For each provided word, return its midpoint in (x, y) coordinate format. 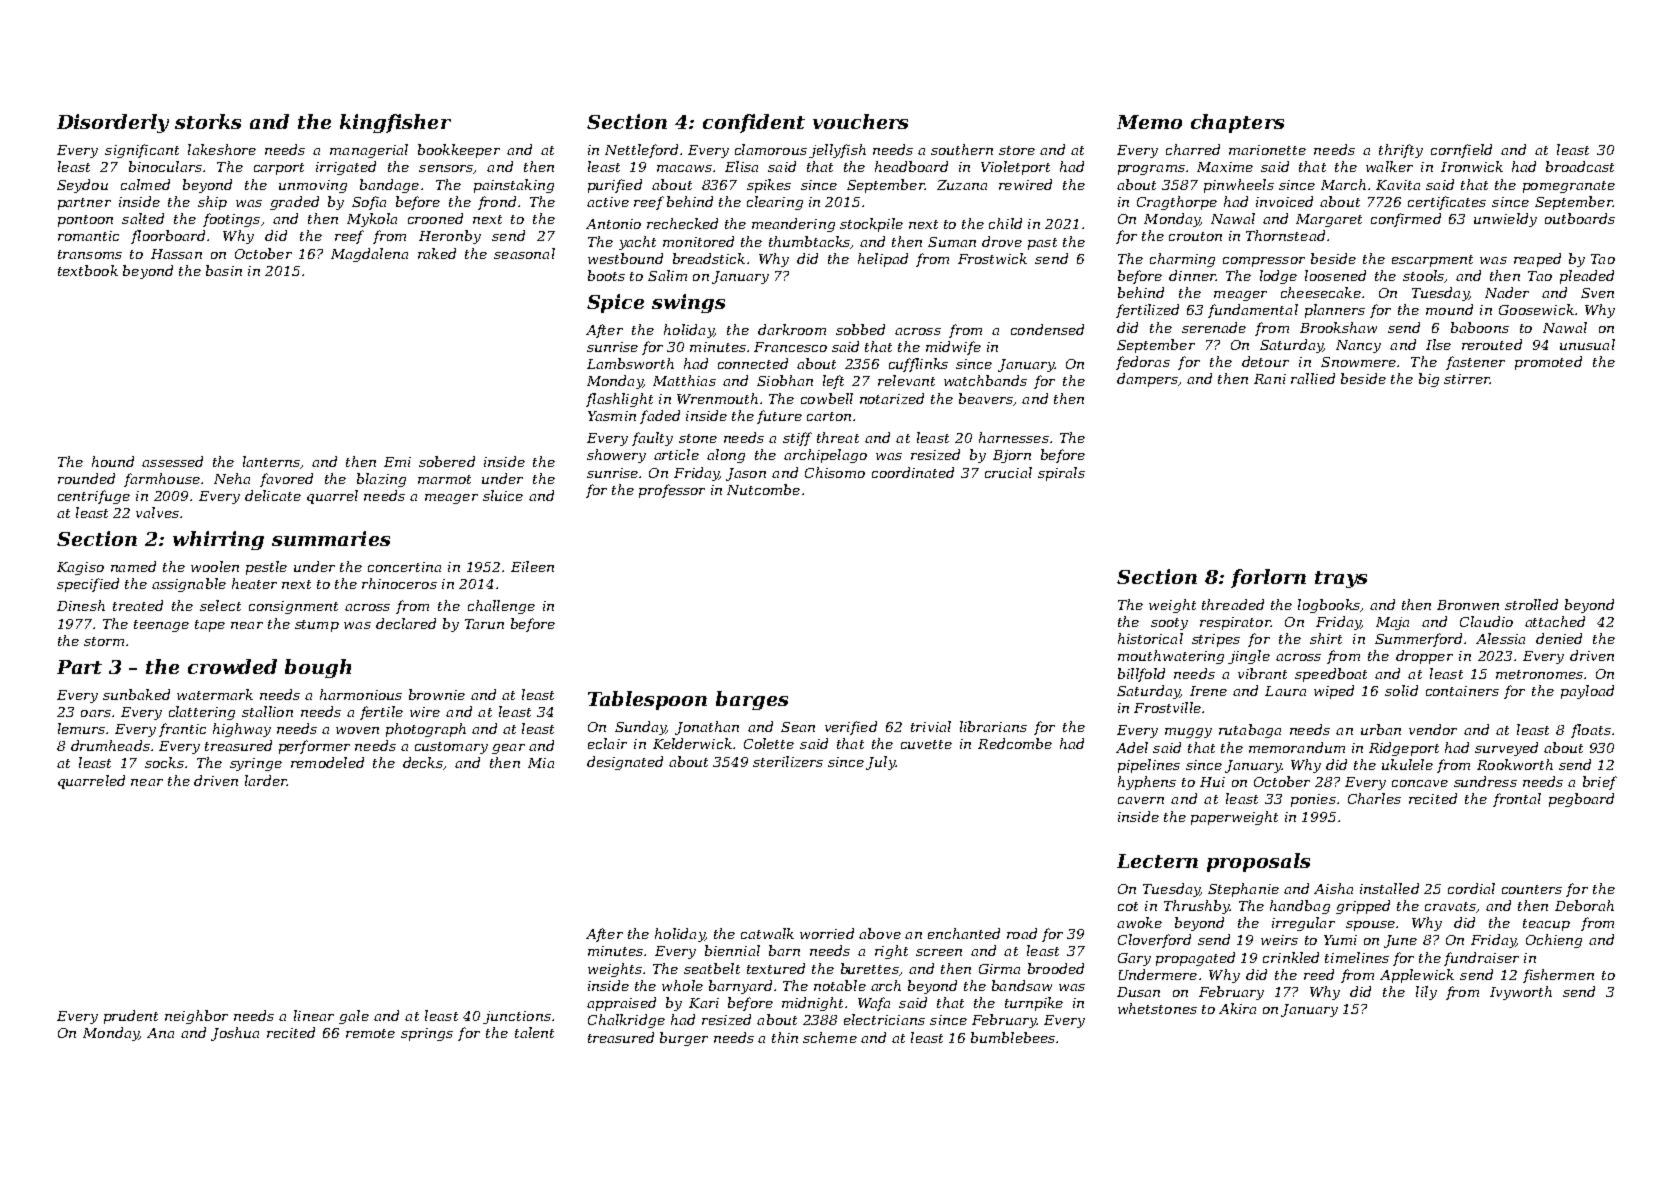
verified (851, 728)
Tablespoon (647, 700)
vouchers (860, 121)
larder (266, 780)
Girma (999, 969)
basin (224, 270)
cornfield (1461, 151)
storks (208, 121)
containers (1462, 691)
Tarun (484, 624)
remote (370, 1033)
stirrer (1467, 379)
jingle (1249, 657)
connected (753, 363)
